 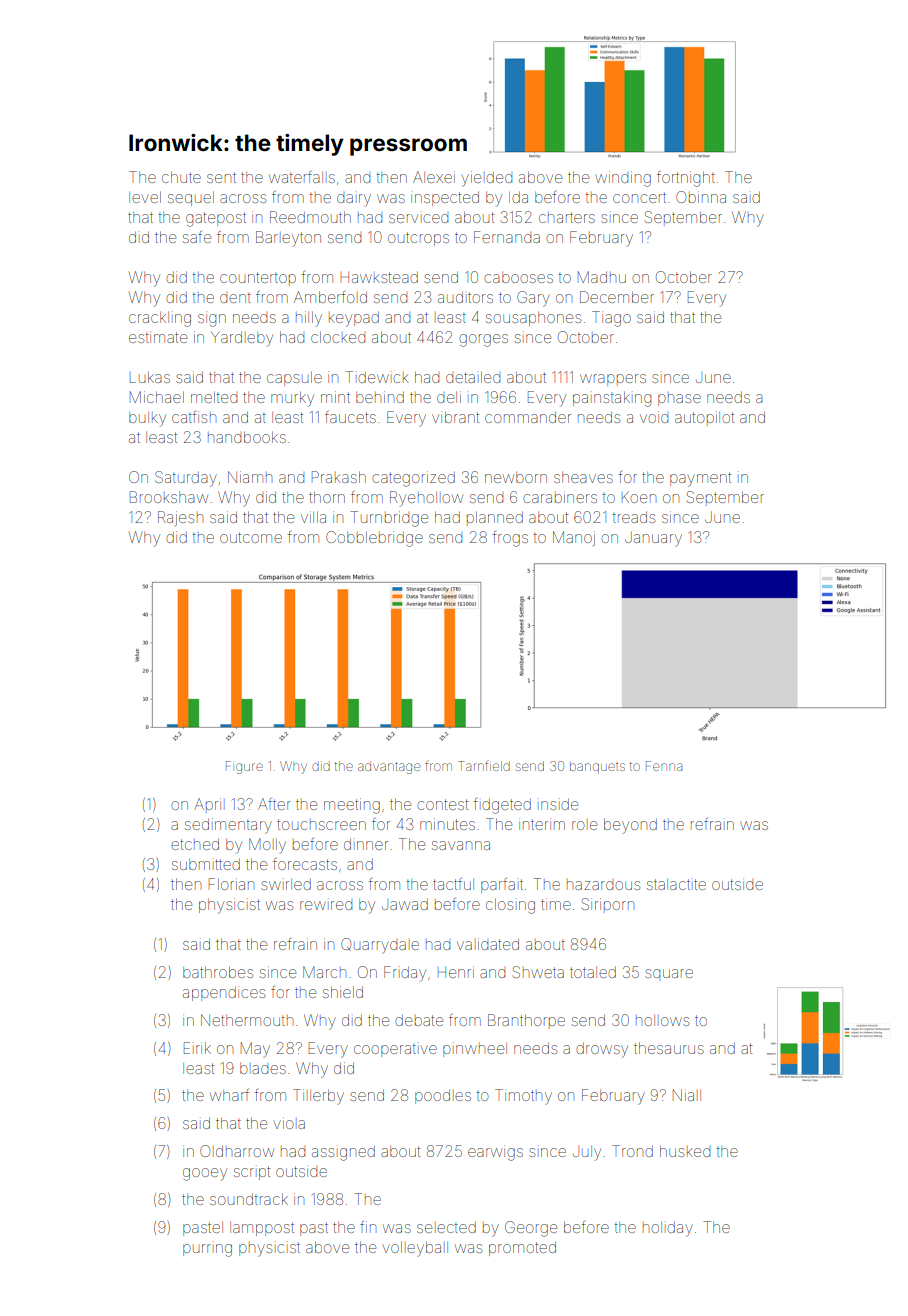 I want to click on winding, so click(x=623, y=179).
